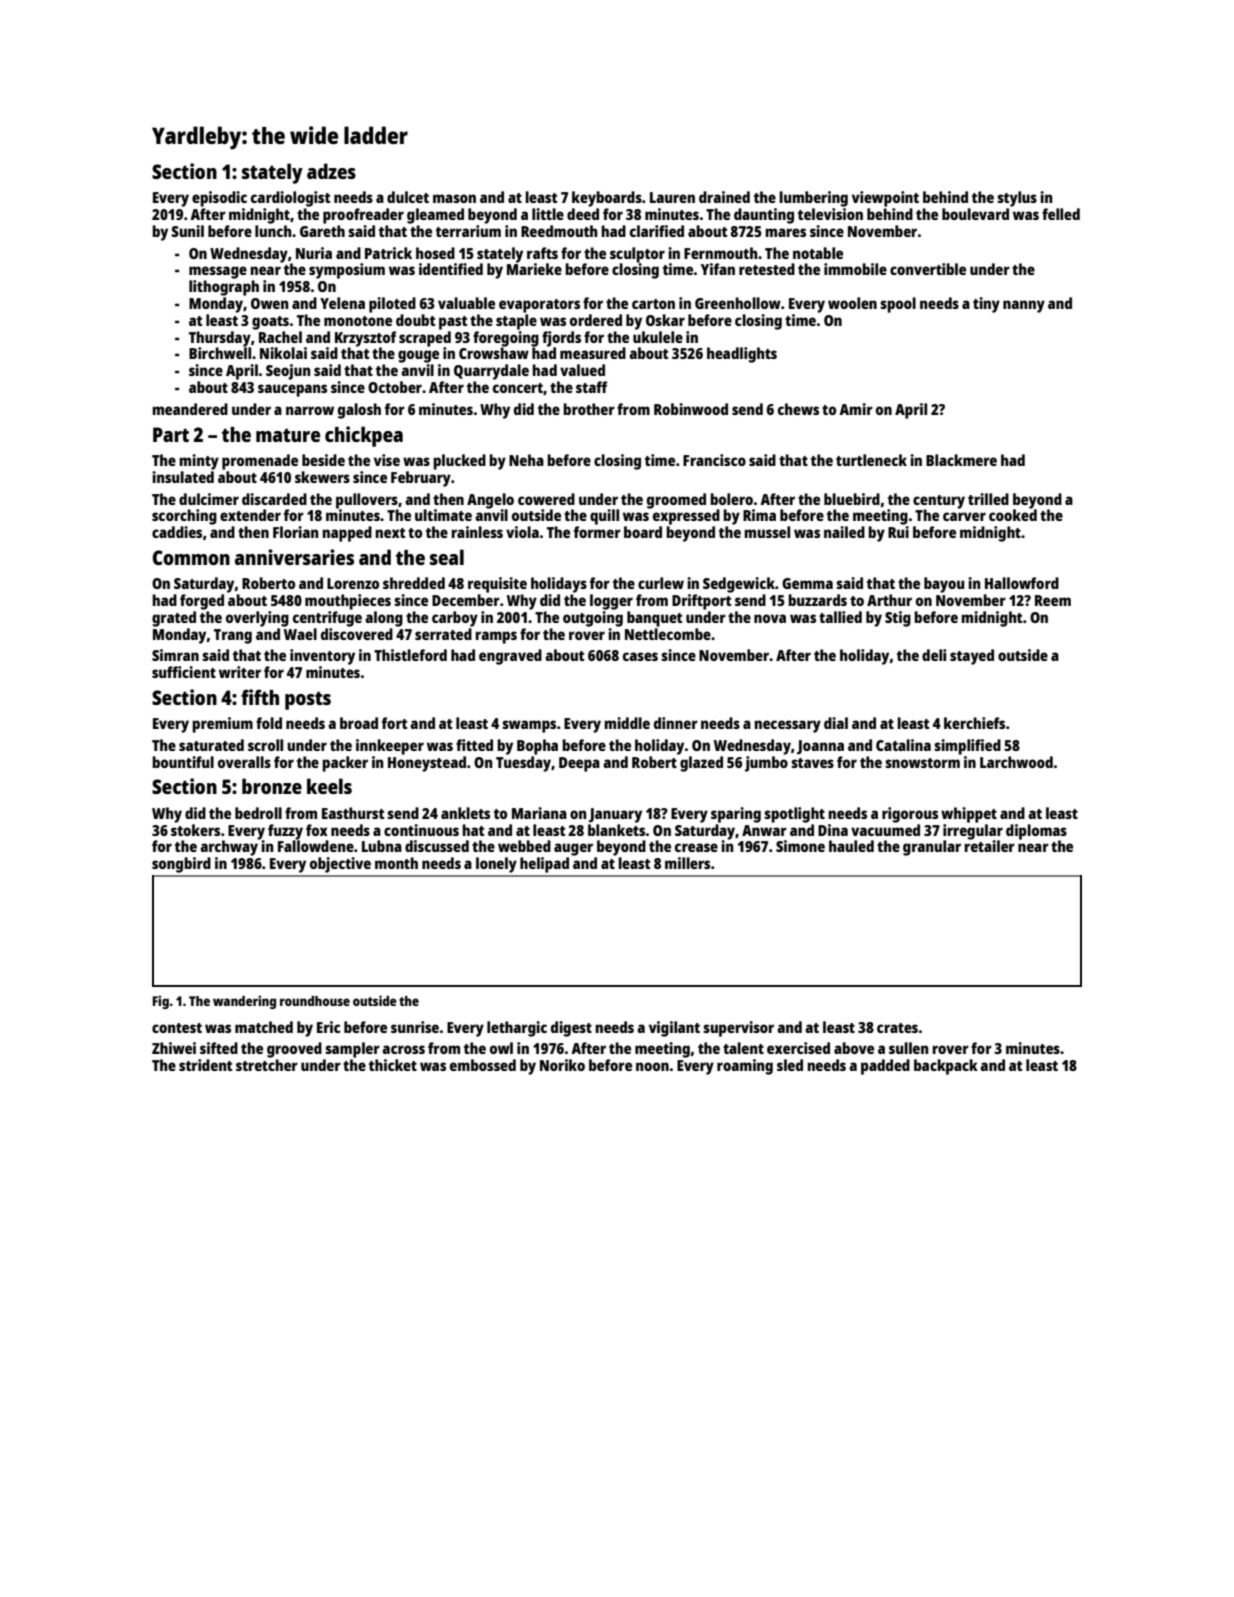 This page has width=1234, height=1597. Describe the element at coordinates (596, 320) in the page. I see `ordered` at that location.
